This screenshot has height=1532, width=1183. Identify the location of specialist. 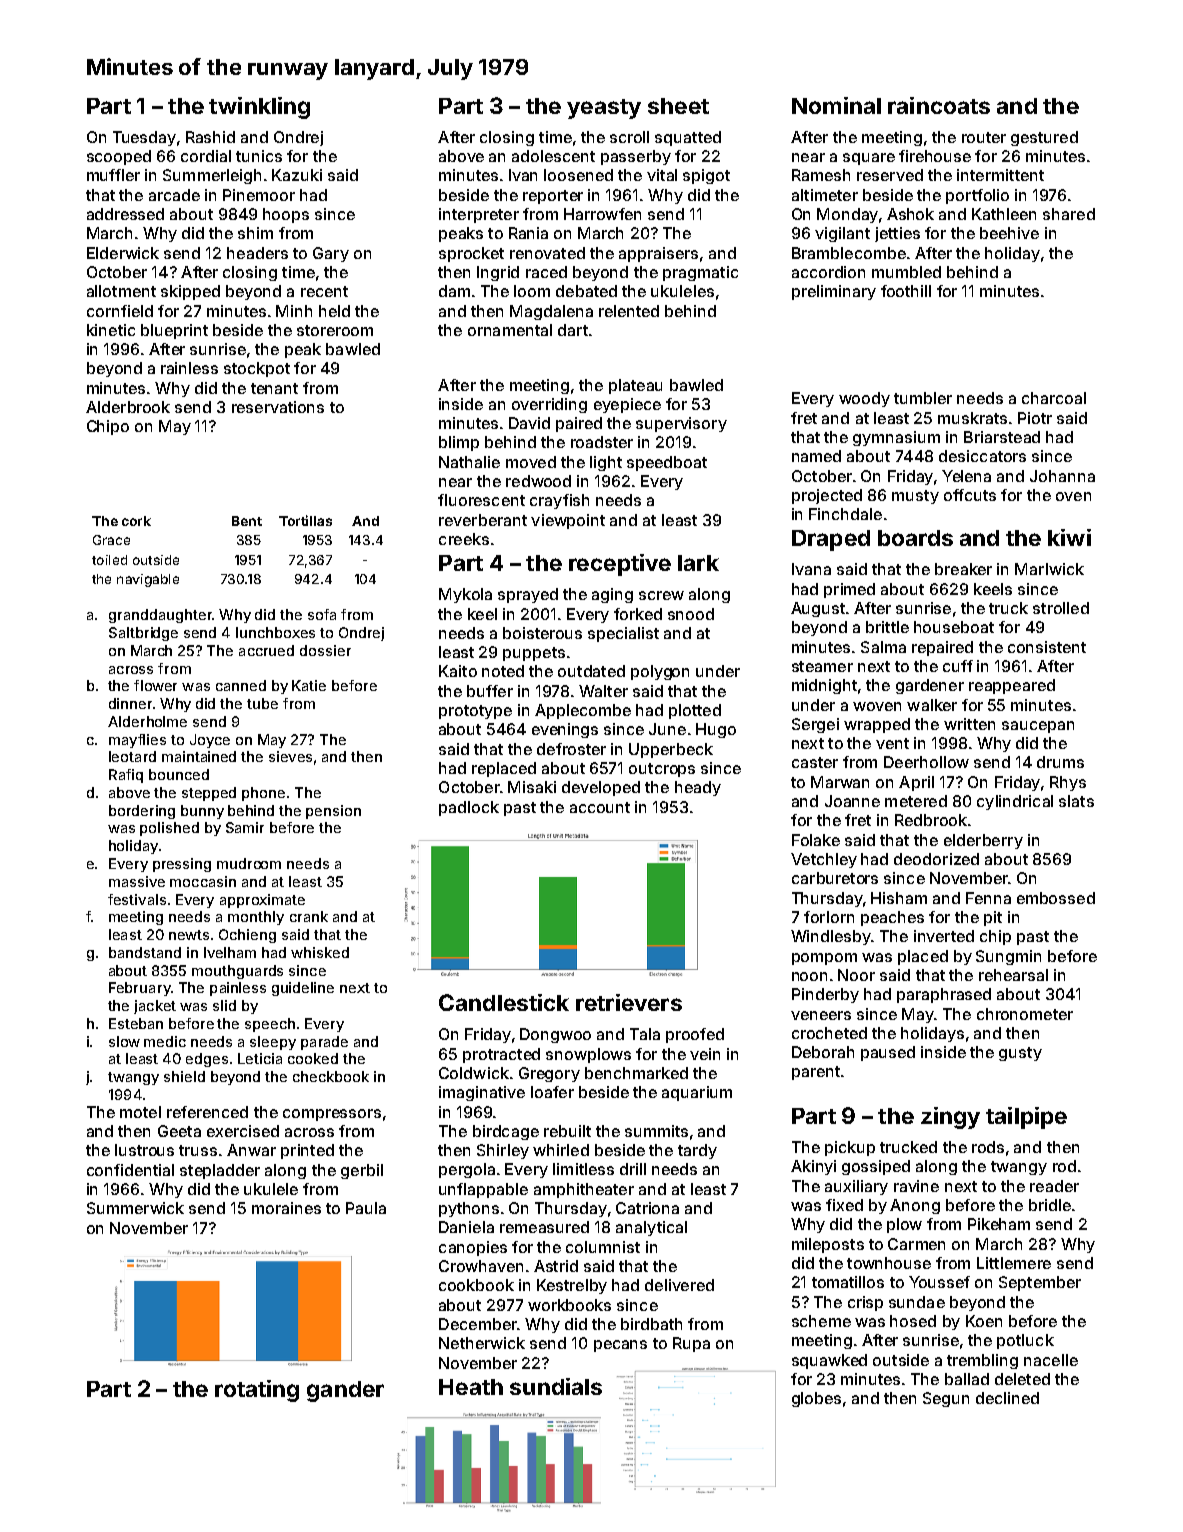
(623, 634).
